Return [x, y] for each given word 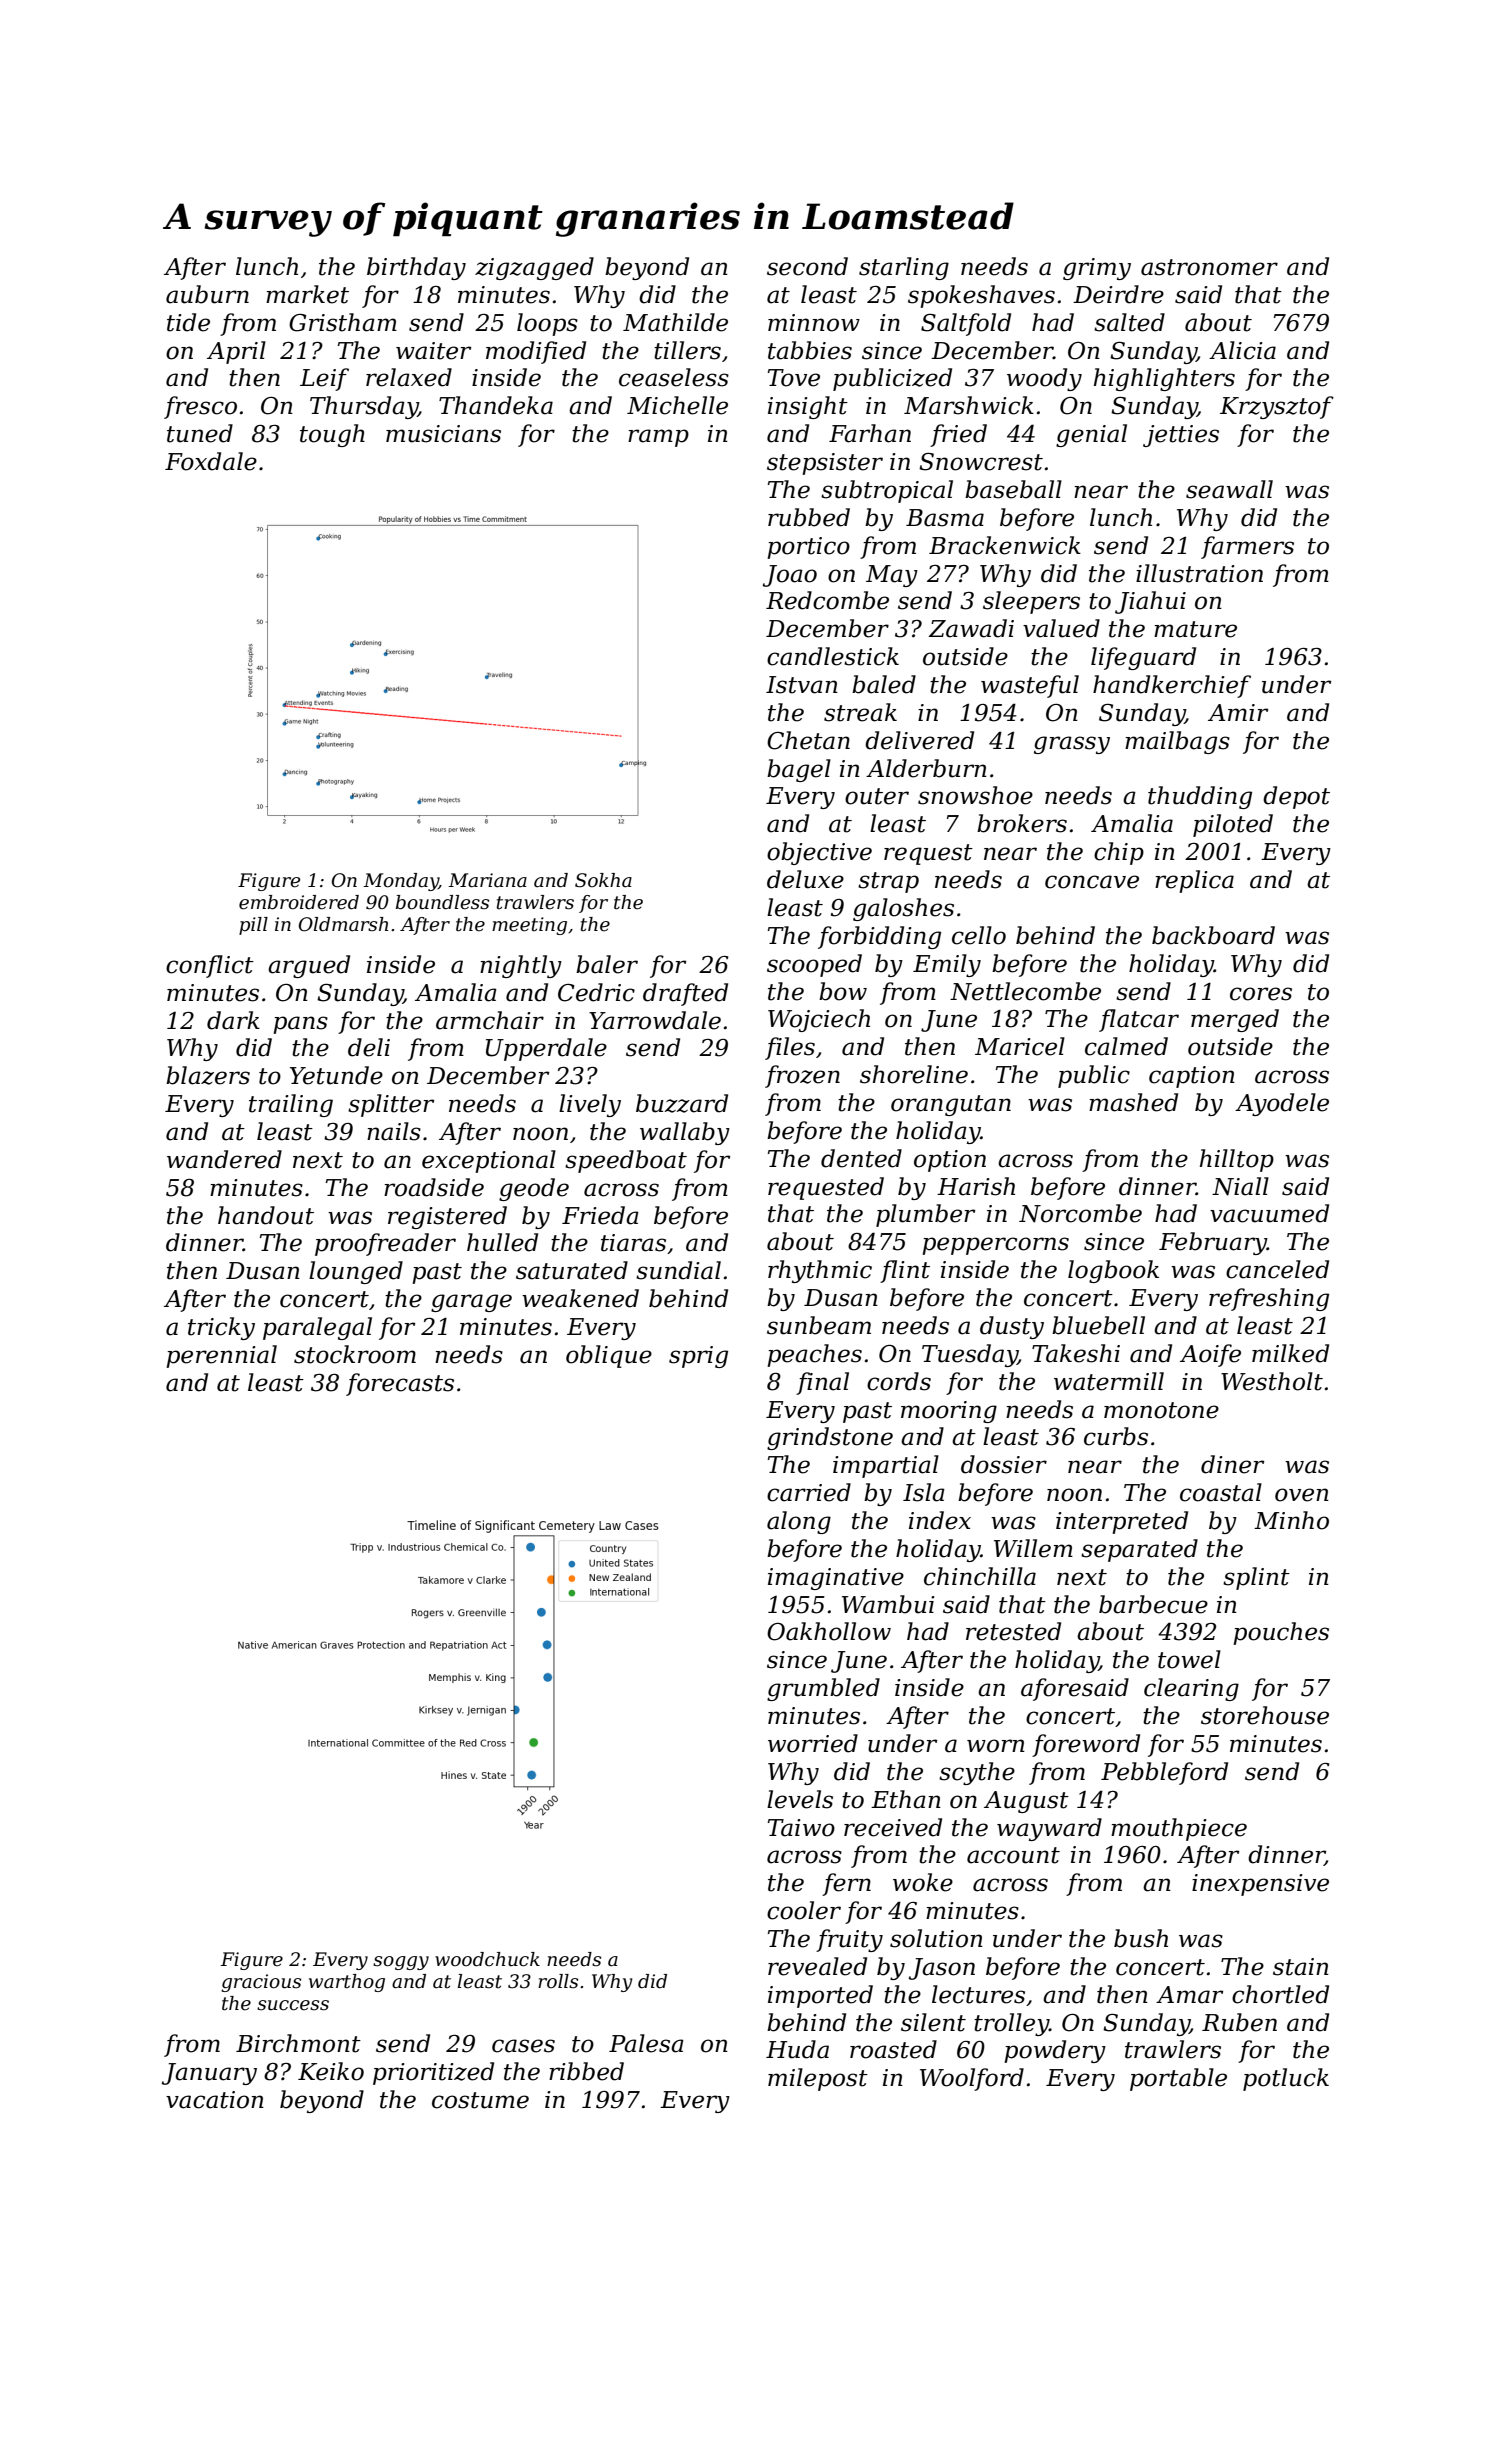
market [307, 294]
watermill [1109, 1381]
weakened [580, 1298]
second [807, 266]
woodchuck [487, 1959]
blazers [208, 1075]
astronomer [1209, 267]
